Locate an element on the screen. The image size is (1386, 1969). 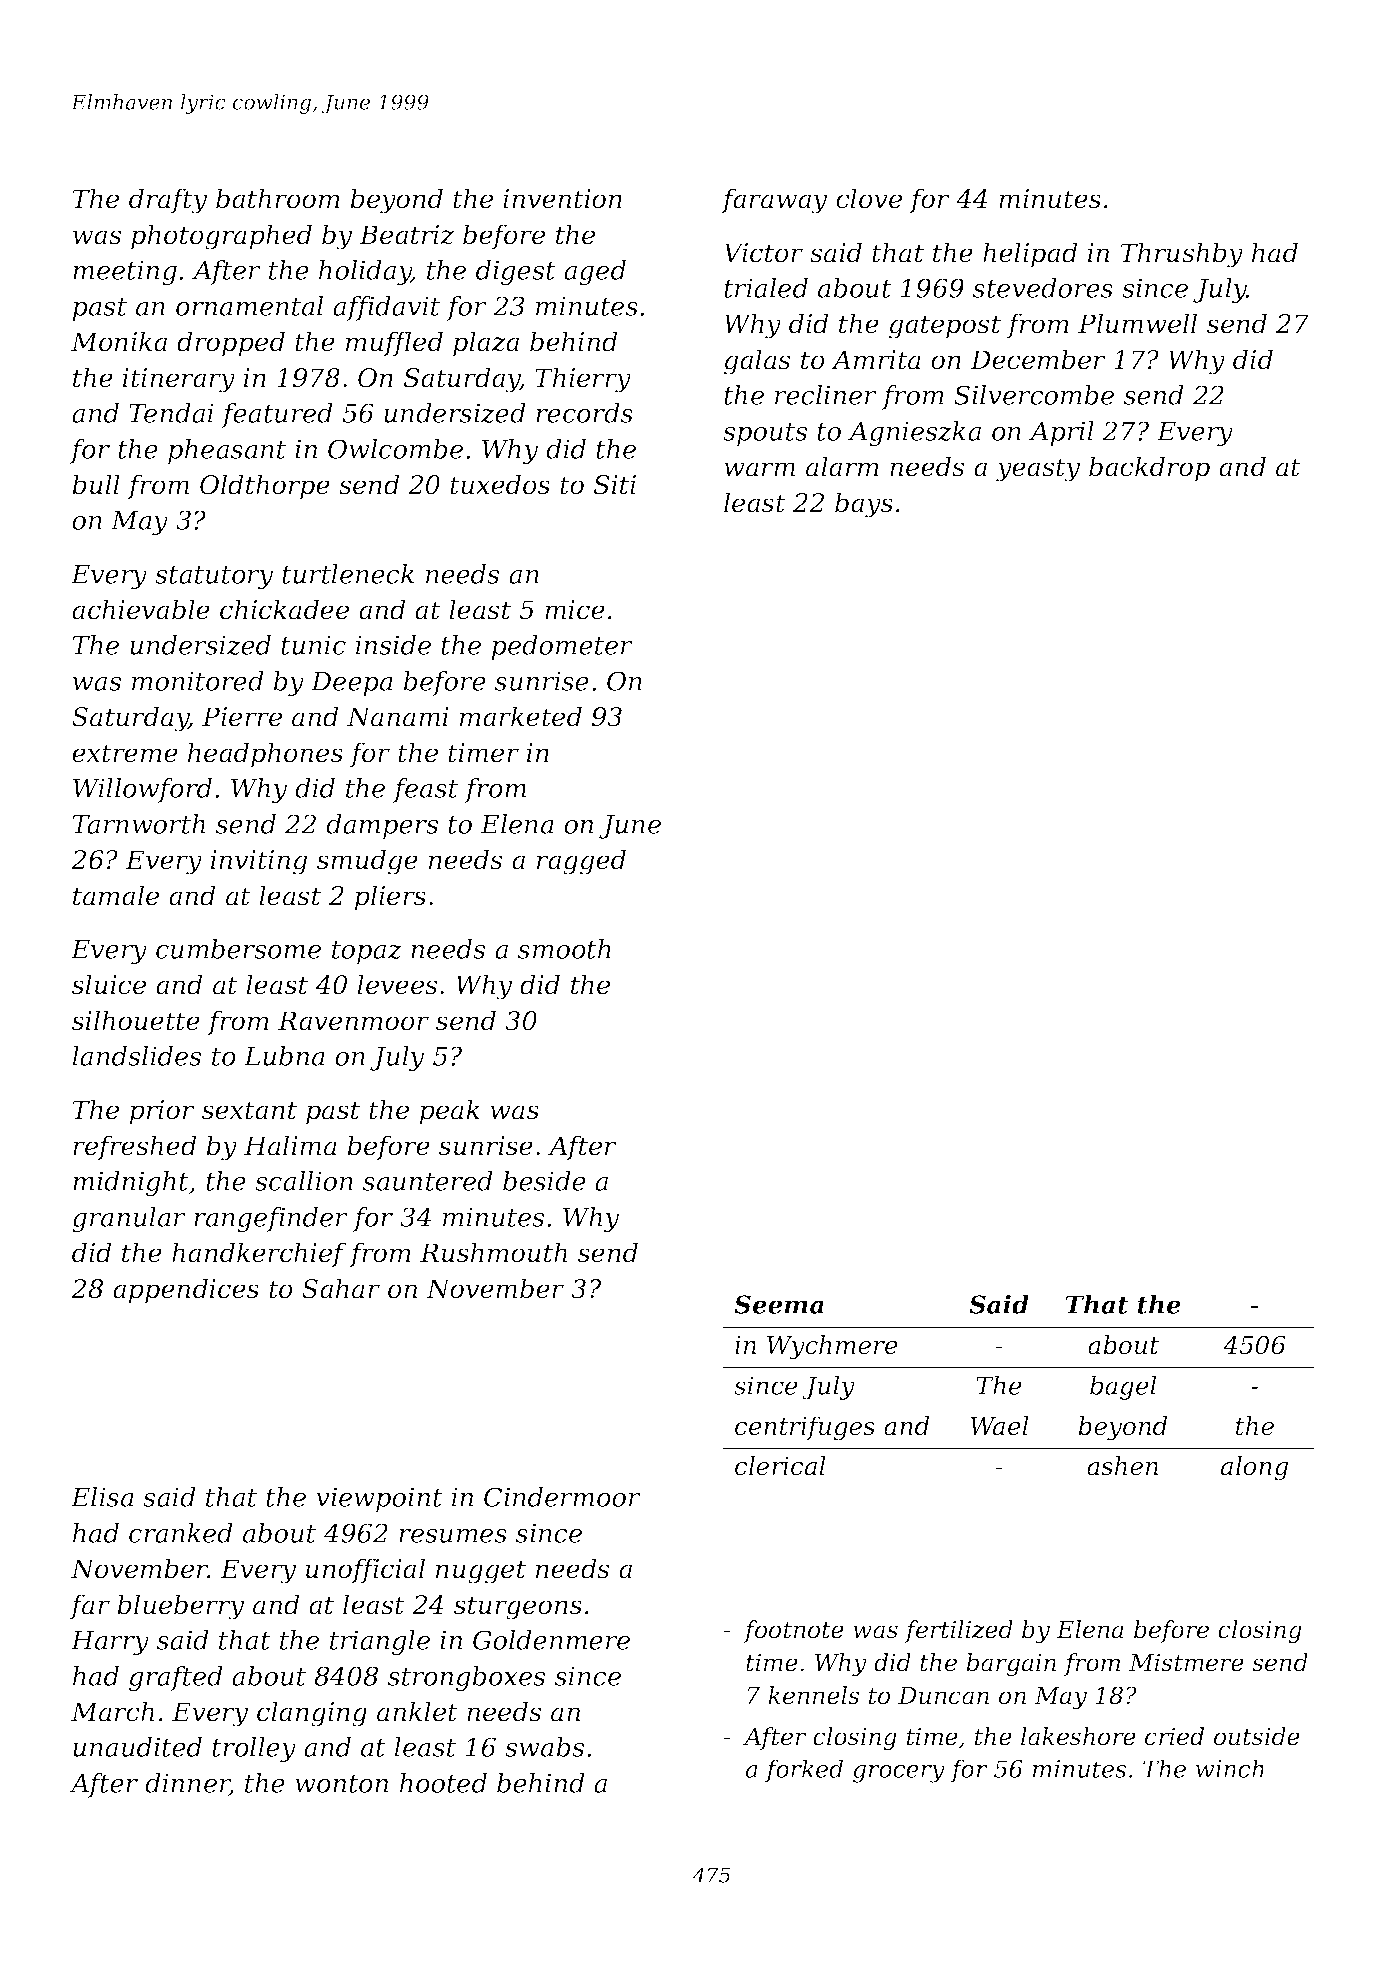
invention is located at coordinates (562, 199).
